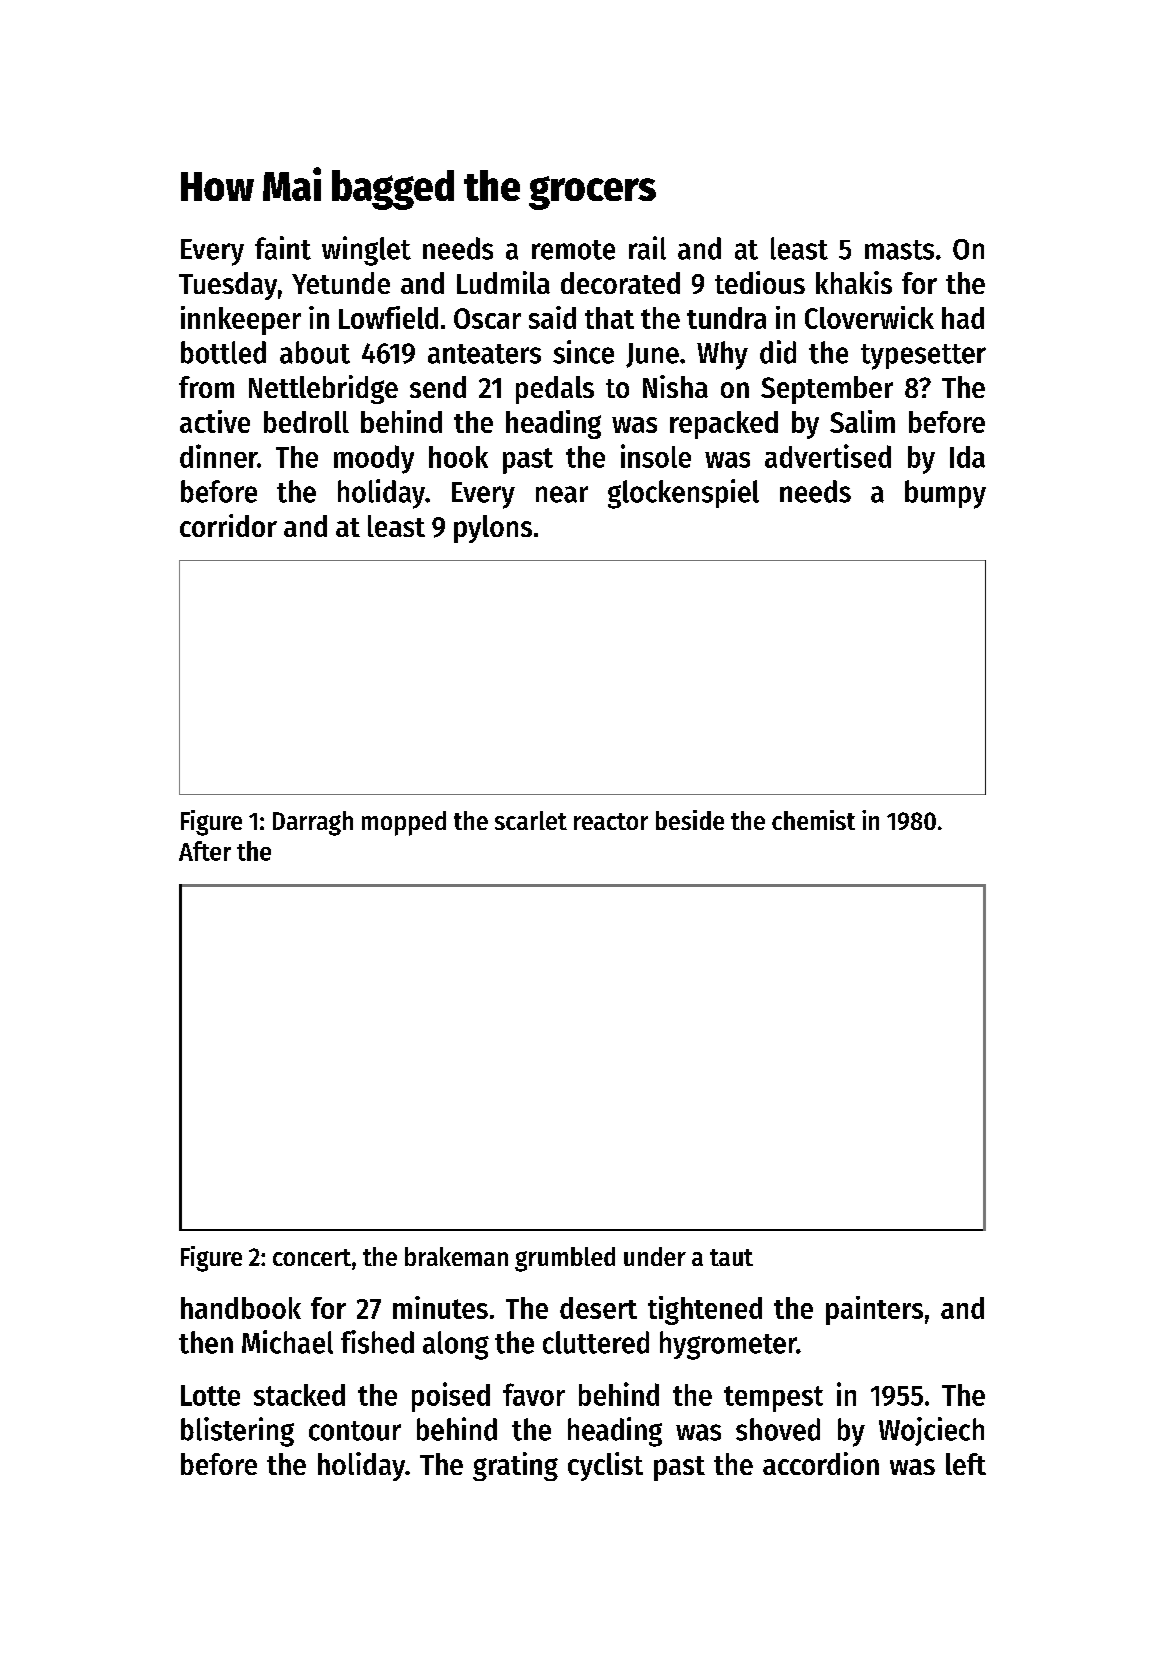 The height and width of the screenshot is (1654, 1165). What do you see at coordinates (355, 1431) in the screenshot?
I see `contour` at bounding box center [355, 1431].
